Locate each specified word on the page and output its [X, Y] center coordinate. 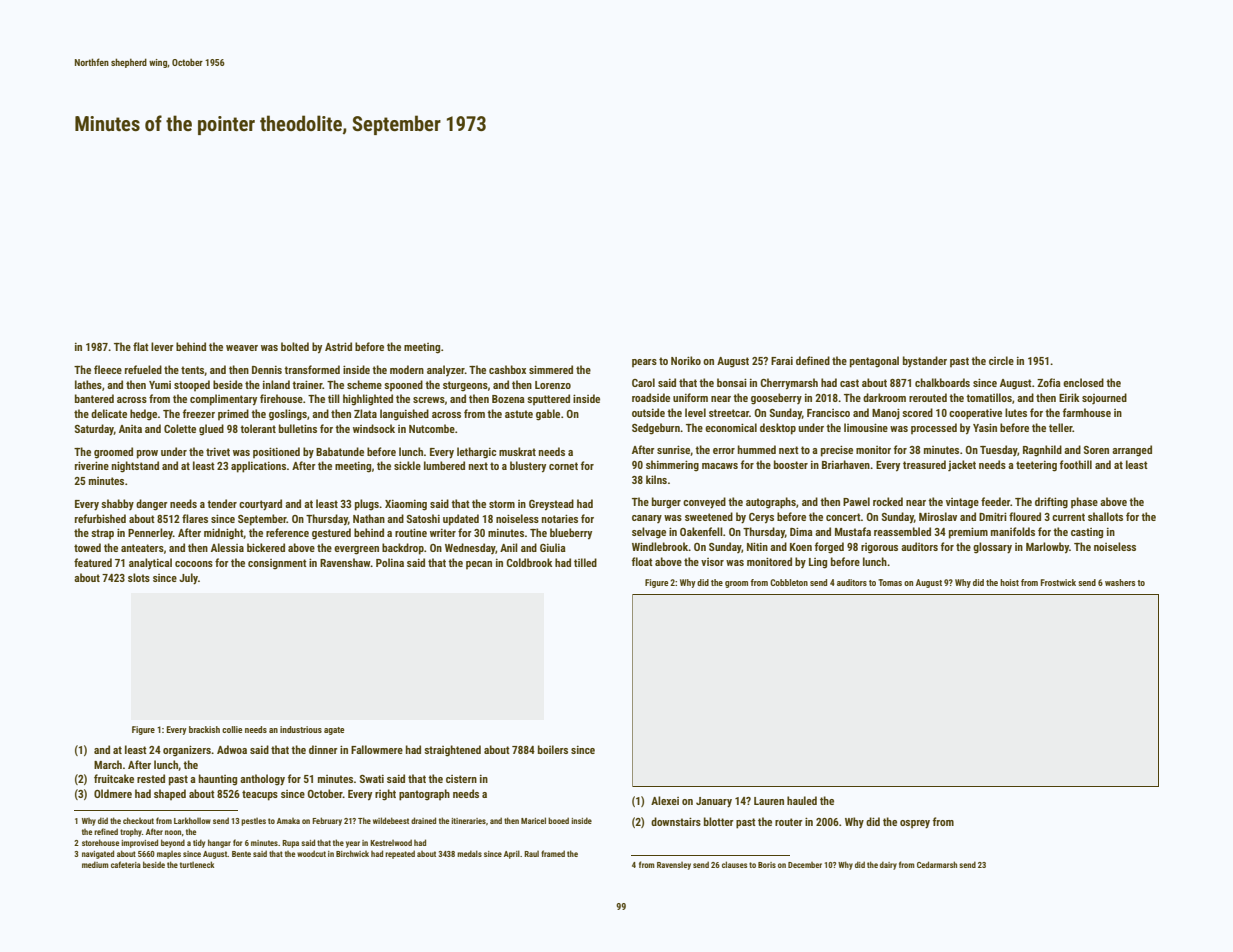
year [353, 844]
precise [837, 451]
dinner [323, 749]
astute [519, 414]
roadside [651, 397]
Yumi [160, 385]
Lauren [769, 801]
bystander [925, 361]
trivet [218, 451]
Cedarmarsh [937, 864]
